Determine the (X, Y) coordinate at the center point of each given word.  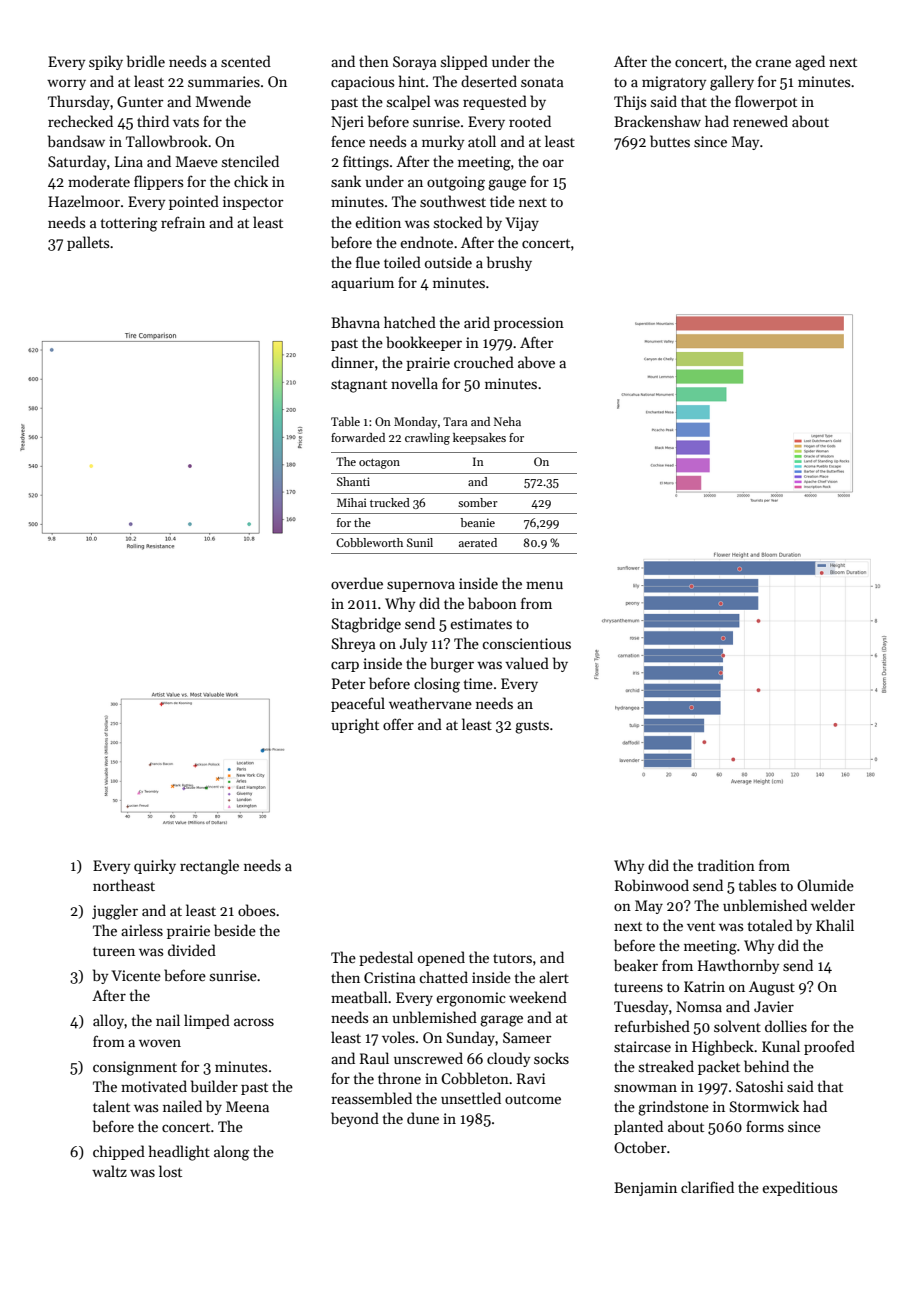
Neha (507, 421)
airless (142, 930)
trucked (390, 502)
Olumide (825, 885)
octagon (379, 464)
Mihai (352, 502)
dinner (353, 362)
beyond (355, 1119)
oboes (256, 910)
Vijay (522, 224)
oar (553, 163)
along (232, 1153)
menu (544, 585)
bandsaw (76, 141)
